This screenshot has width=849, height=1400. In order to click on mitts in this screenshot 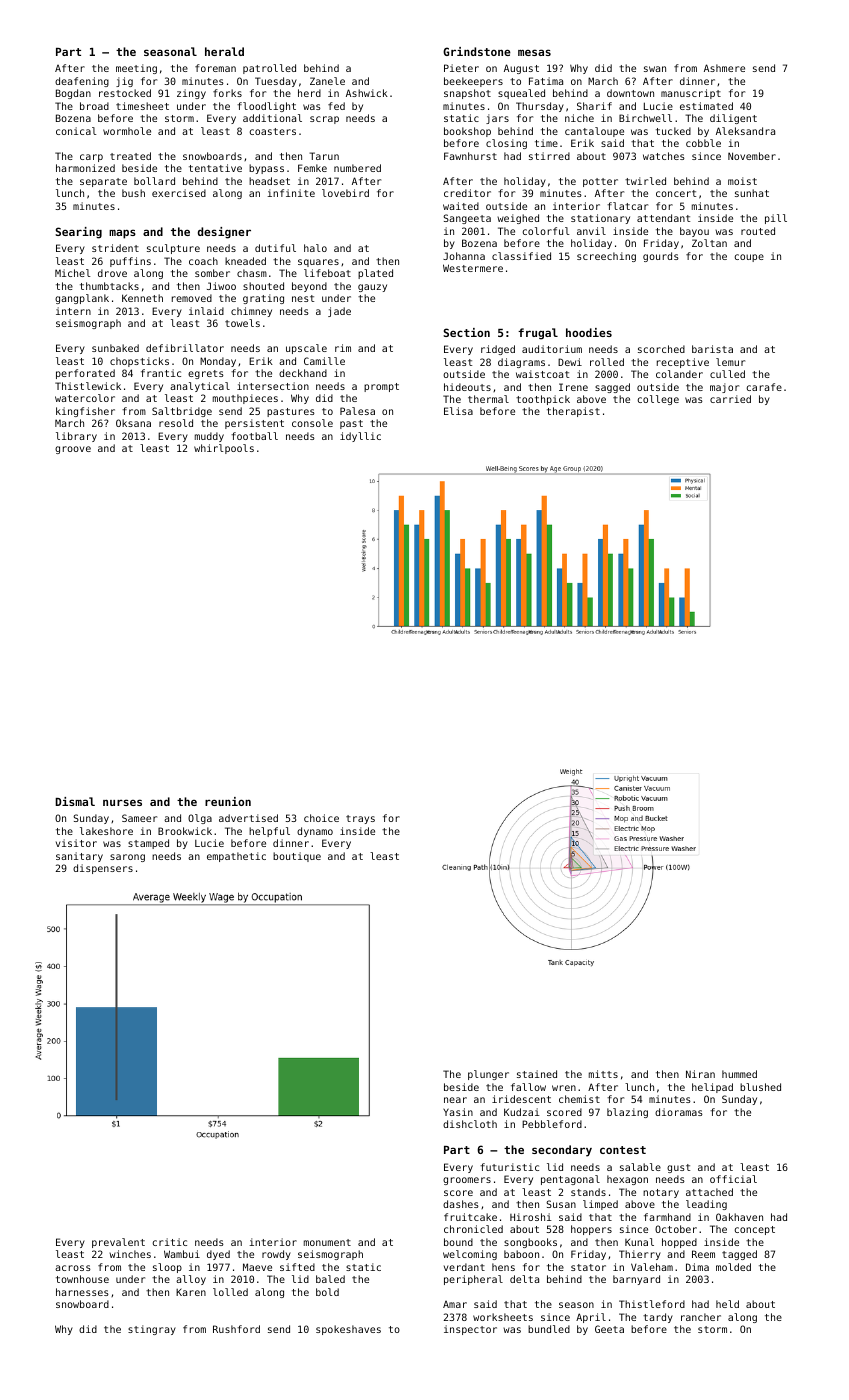, I will do `click(603, 1074)`.
